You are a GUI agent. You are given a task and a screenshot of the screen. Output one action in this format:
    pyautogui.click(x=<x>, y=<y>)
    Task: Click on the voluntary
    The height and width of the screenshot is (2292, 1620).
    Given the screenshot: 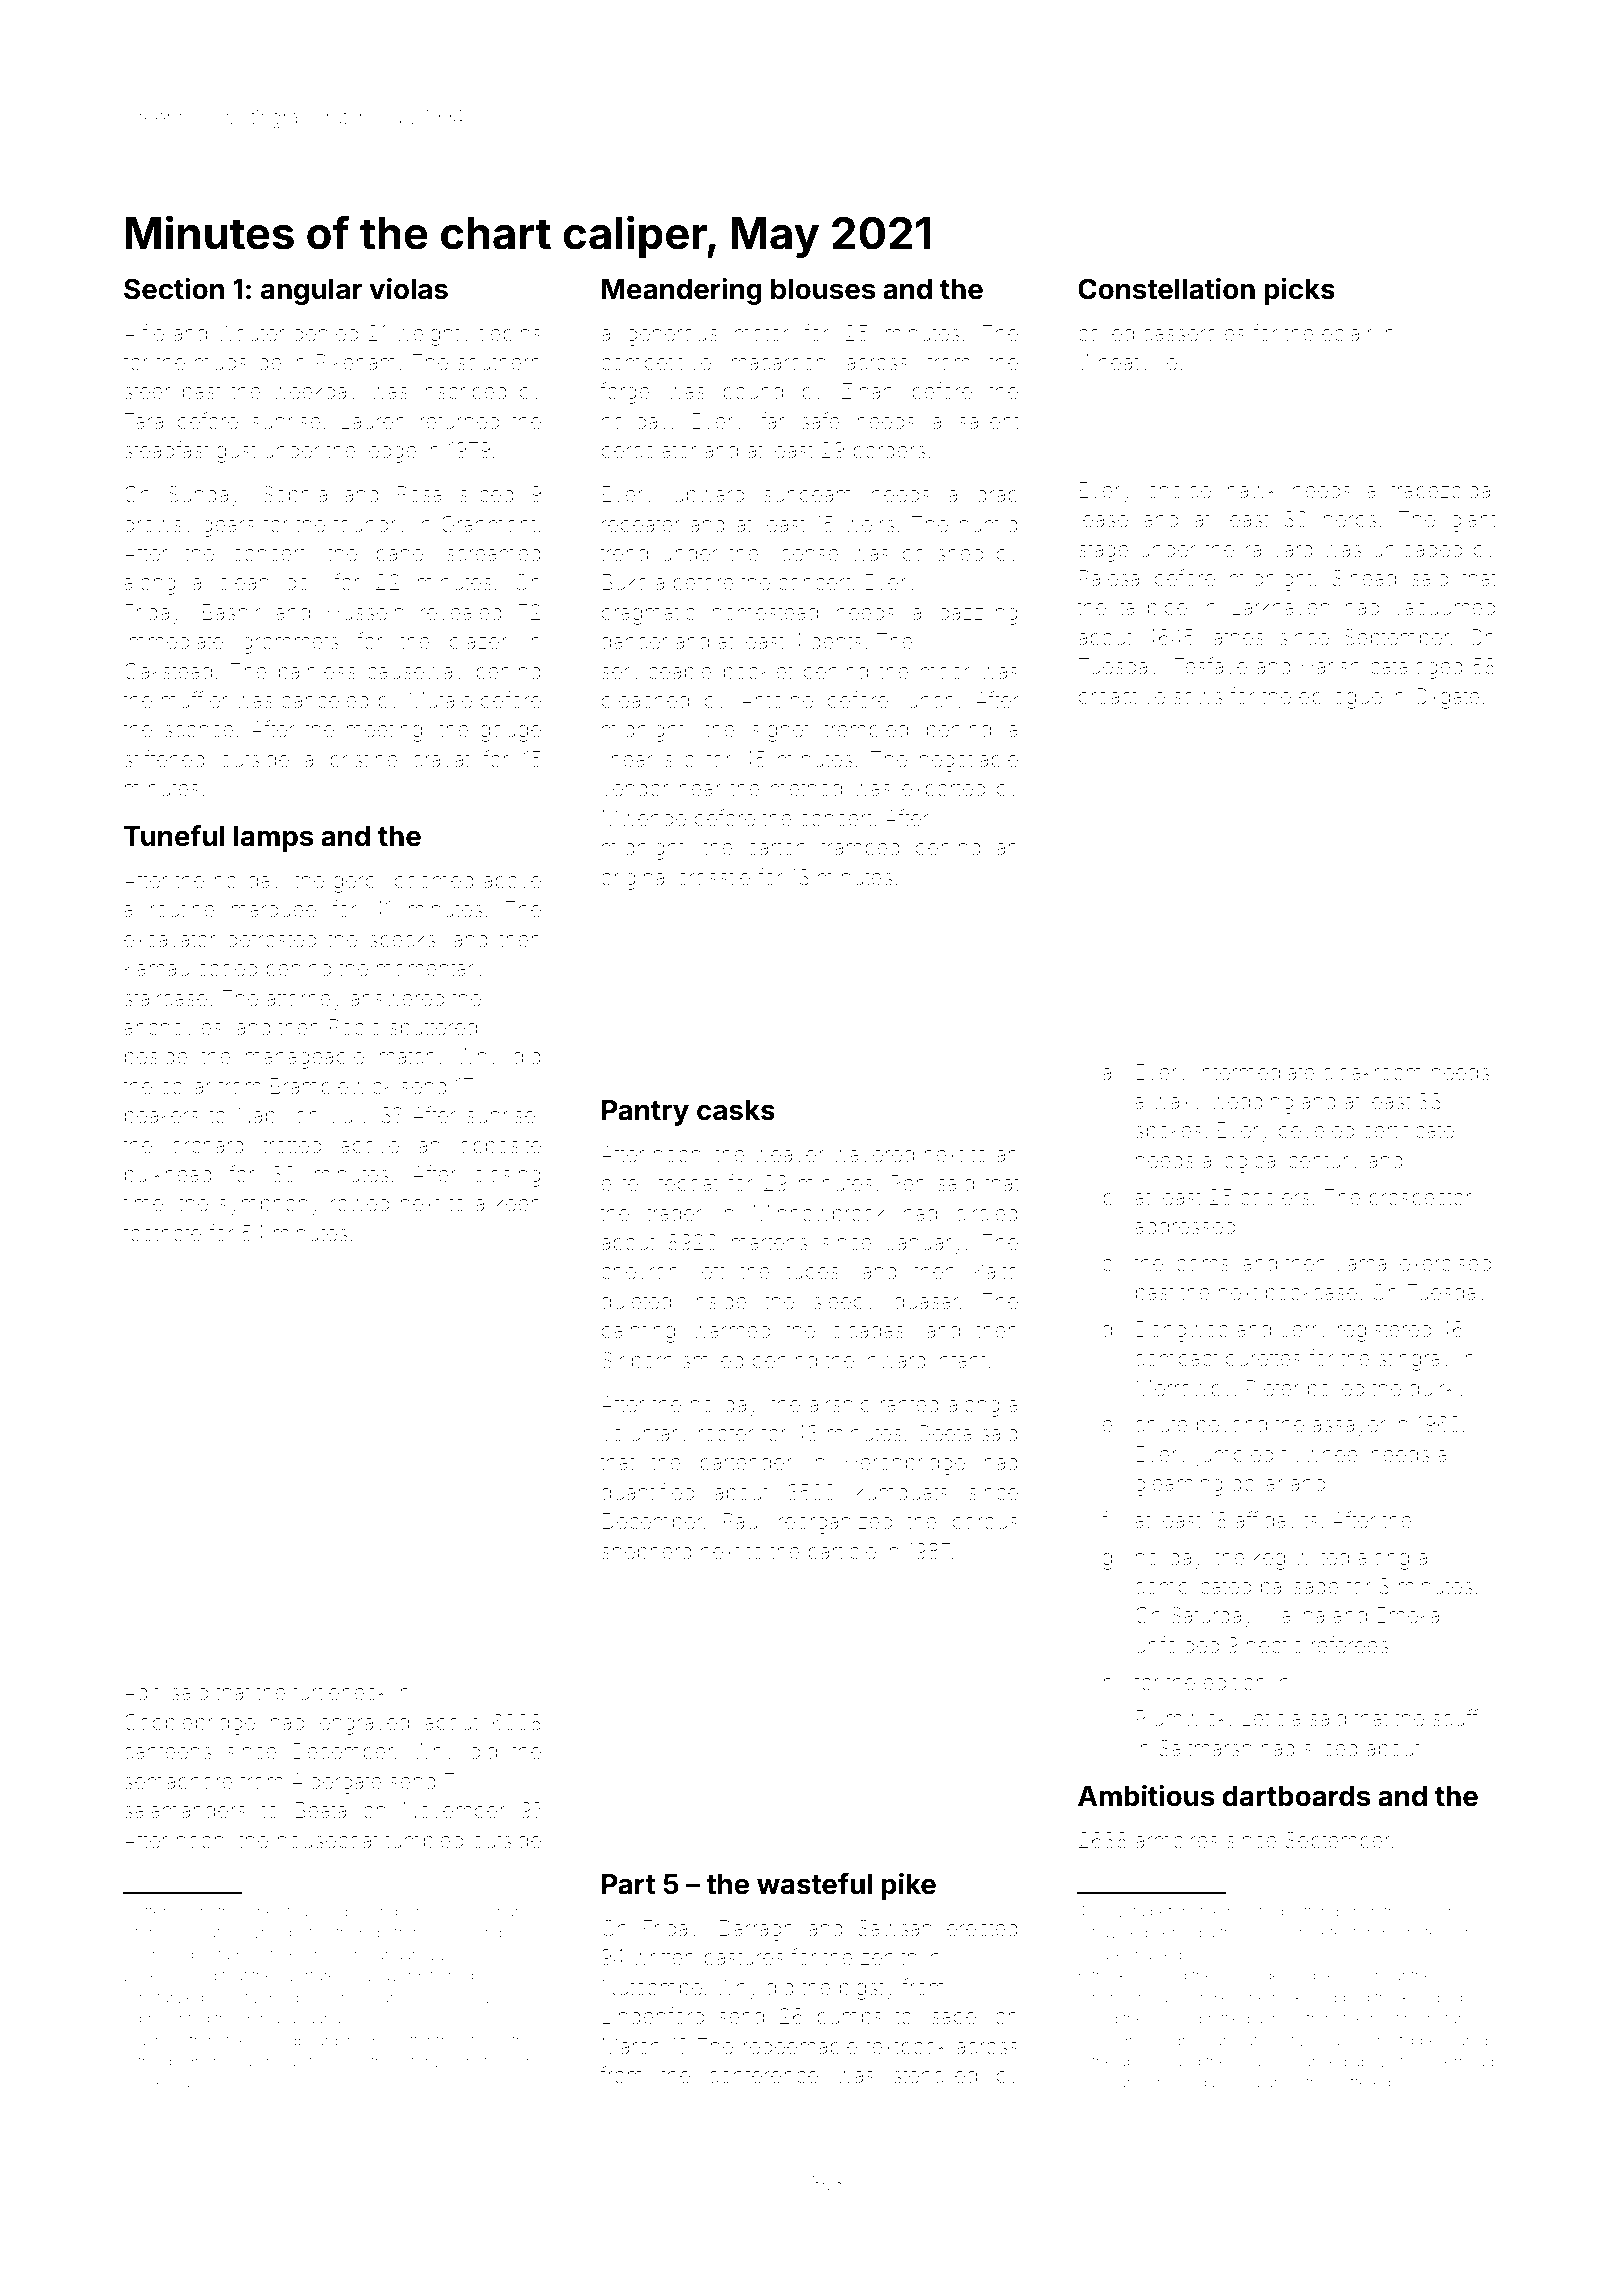 What is the action you would take?
    pyautogui.click(x=645, y=1435)
